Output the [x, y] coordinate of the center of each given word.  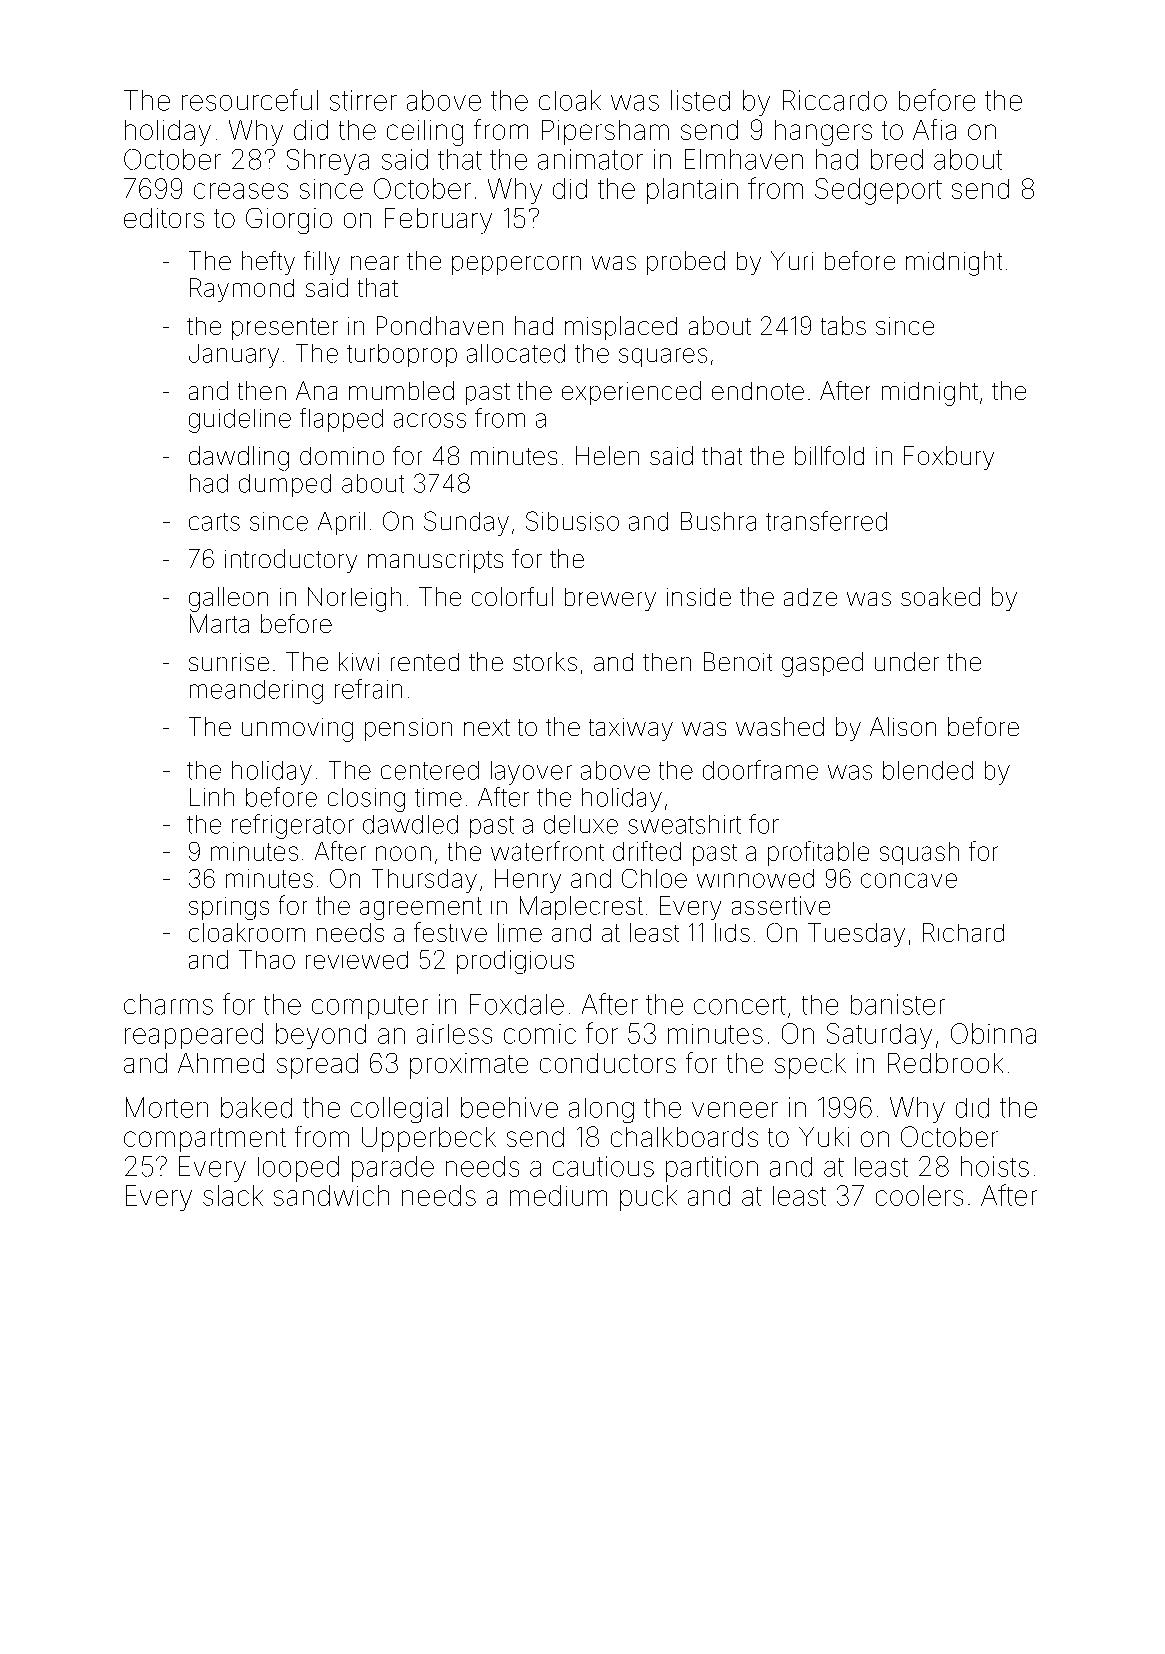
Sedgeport [878, 191]
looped [298, 1169]
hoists [995, 1166]
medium [558, 1195]
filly [322, 263]
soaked [940, 596]
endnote [758, 391]
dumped [285, 485]
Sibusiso [572, 521]
